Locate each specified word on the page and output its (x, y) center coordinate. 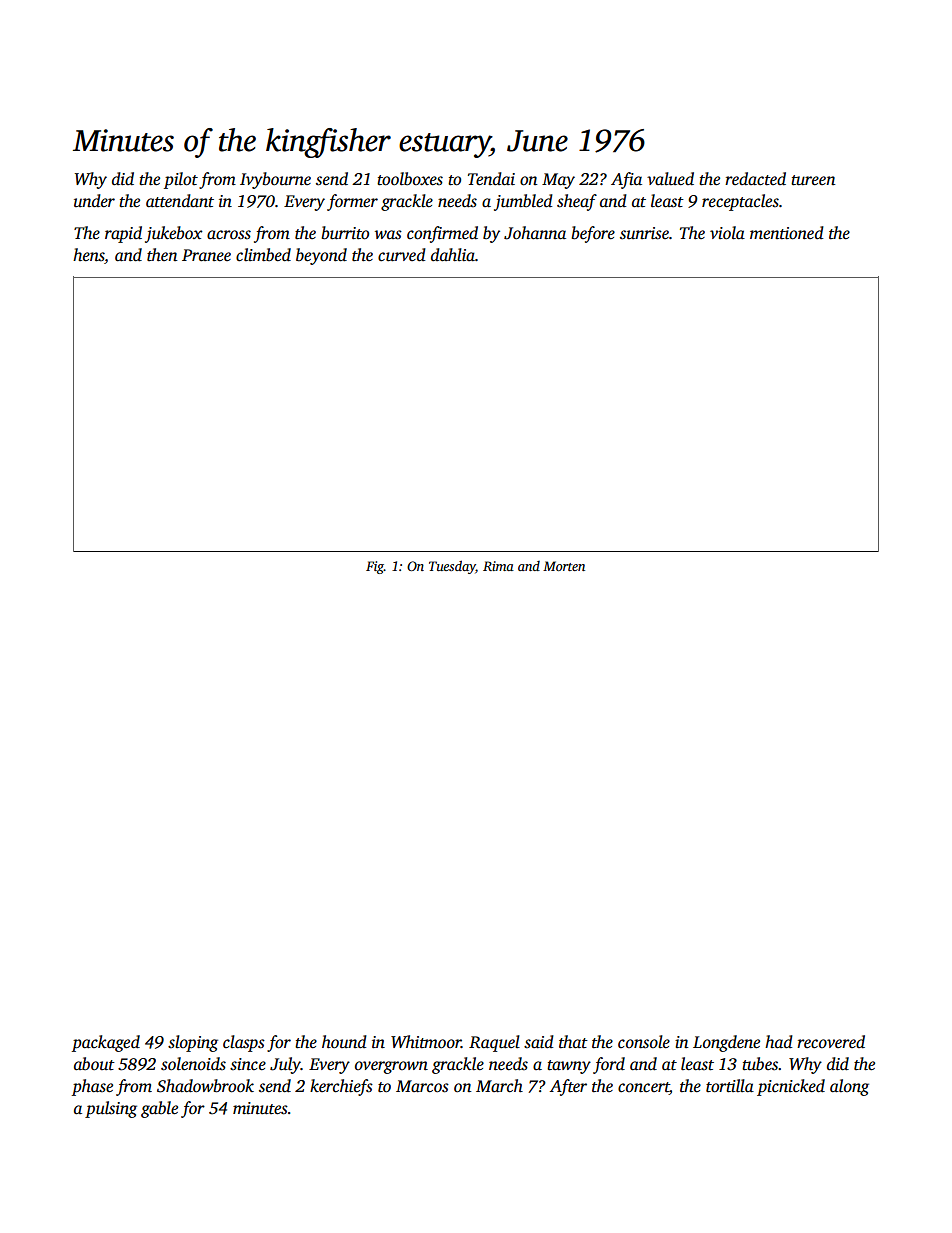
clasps (244, 1043)
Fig (375, 567)
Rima (498, 566)
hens (88, 255)
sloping (193, 1043)
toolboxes (410, 179)
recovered (831, 1041)
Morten (564, 566)
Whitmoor (426, 1042)
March (499, 1086)
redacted (755, 179)
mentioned (787, 233)
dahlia (453, 254)
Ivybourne (275, 180)
